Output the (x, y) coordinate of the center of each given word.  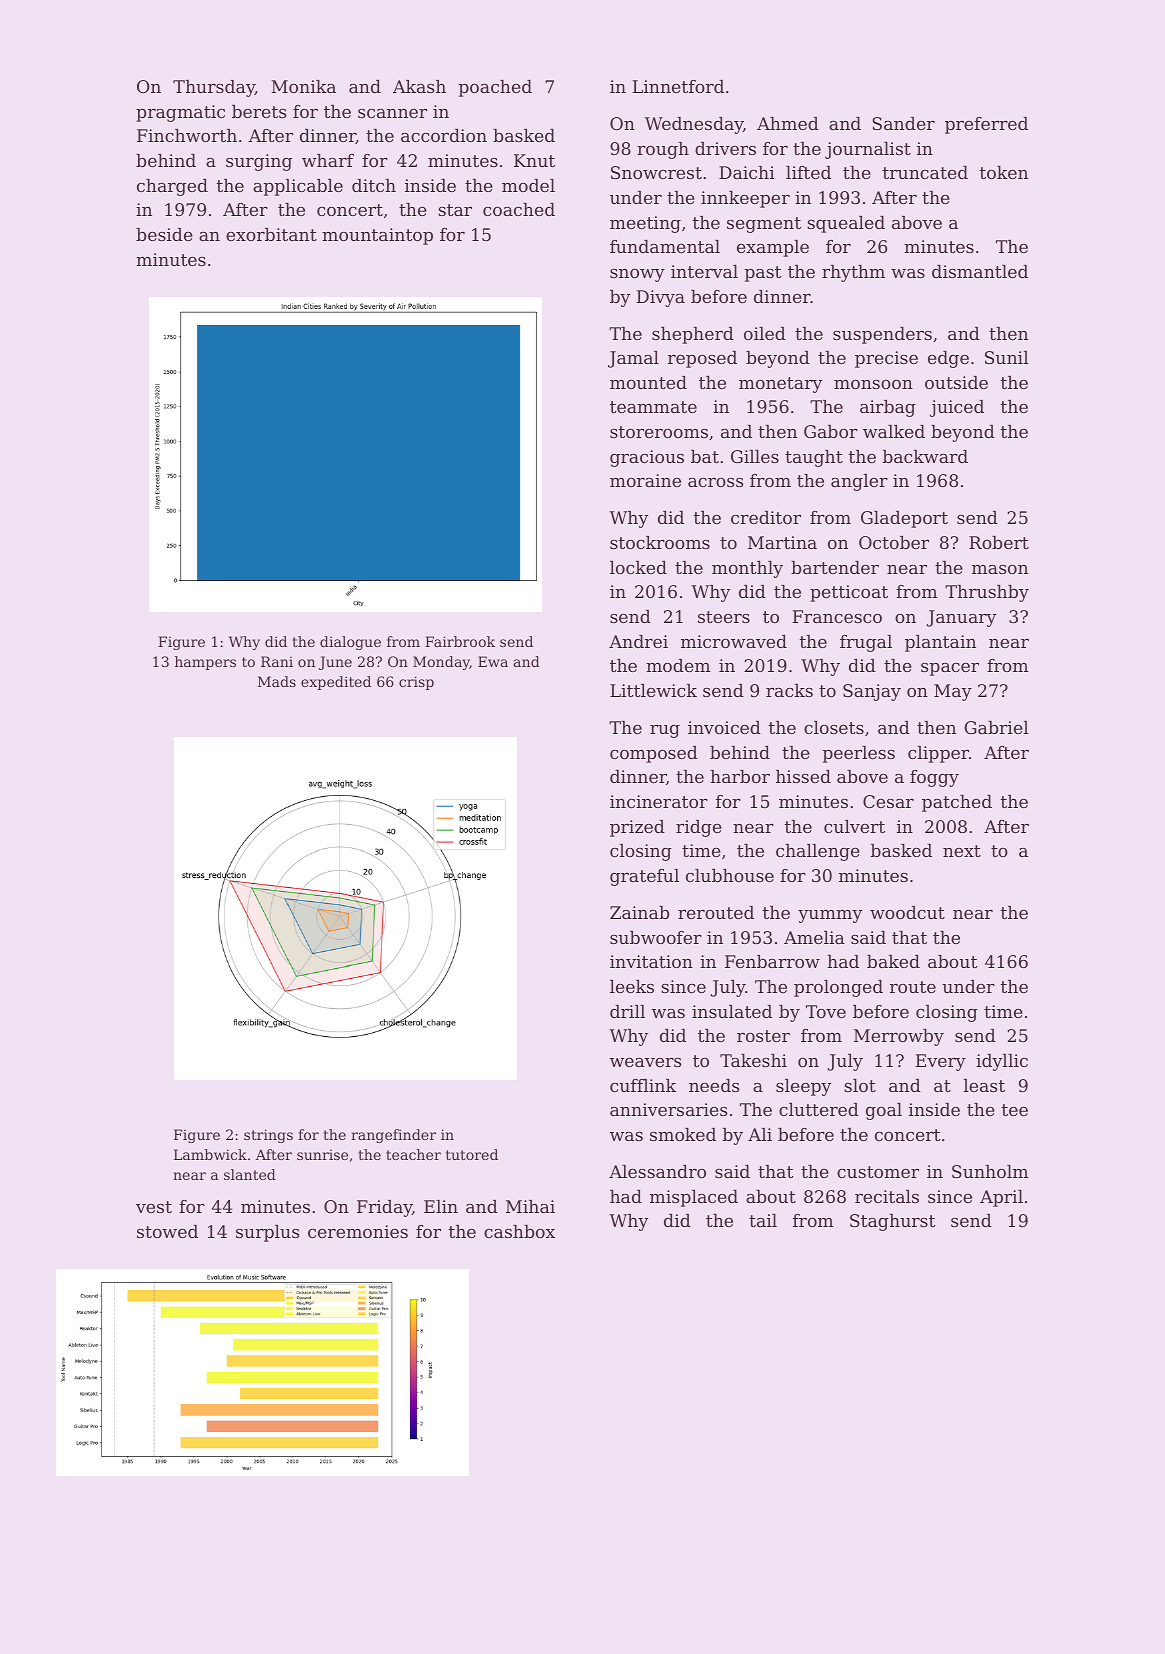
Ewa (493, 661)
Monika (303, 86)
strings (268, 1136)
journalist (868, 150)
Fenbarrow (772, 961)
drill (627, 1011)
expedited (336, 683)
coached (519, 209)
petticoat (849, 593)
